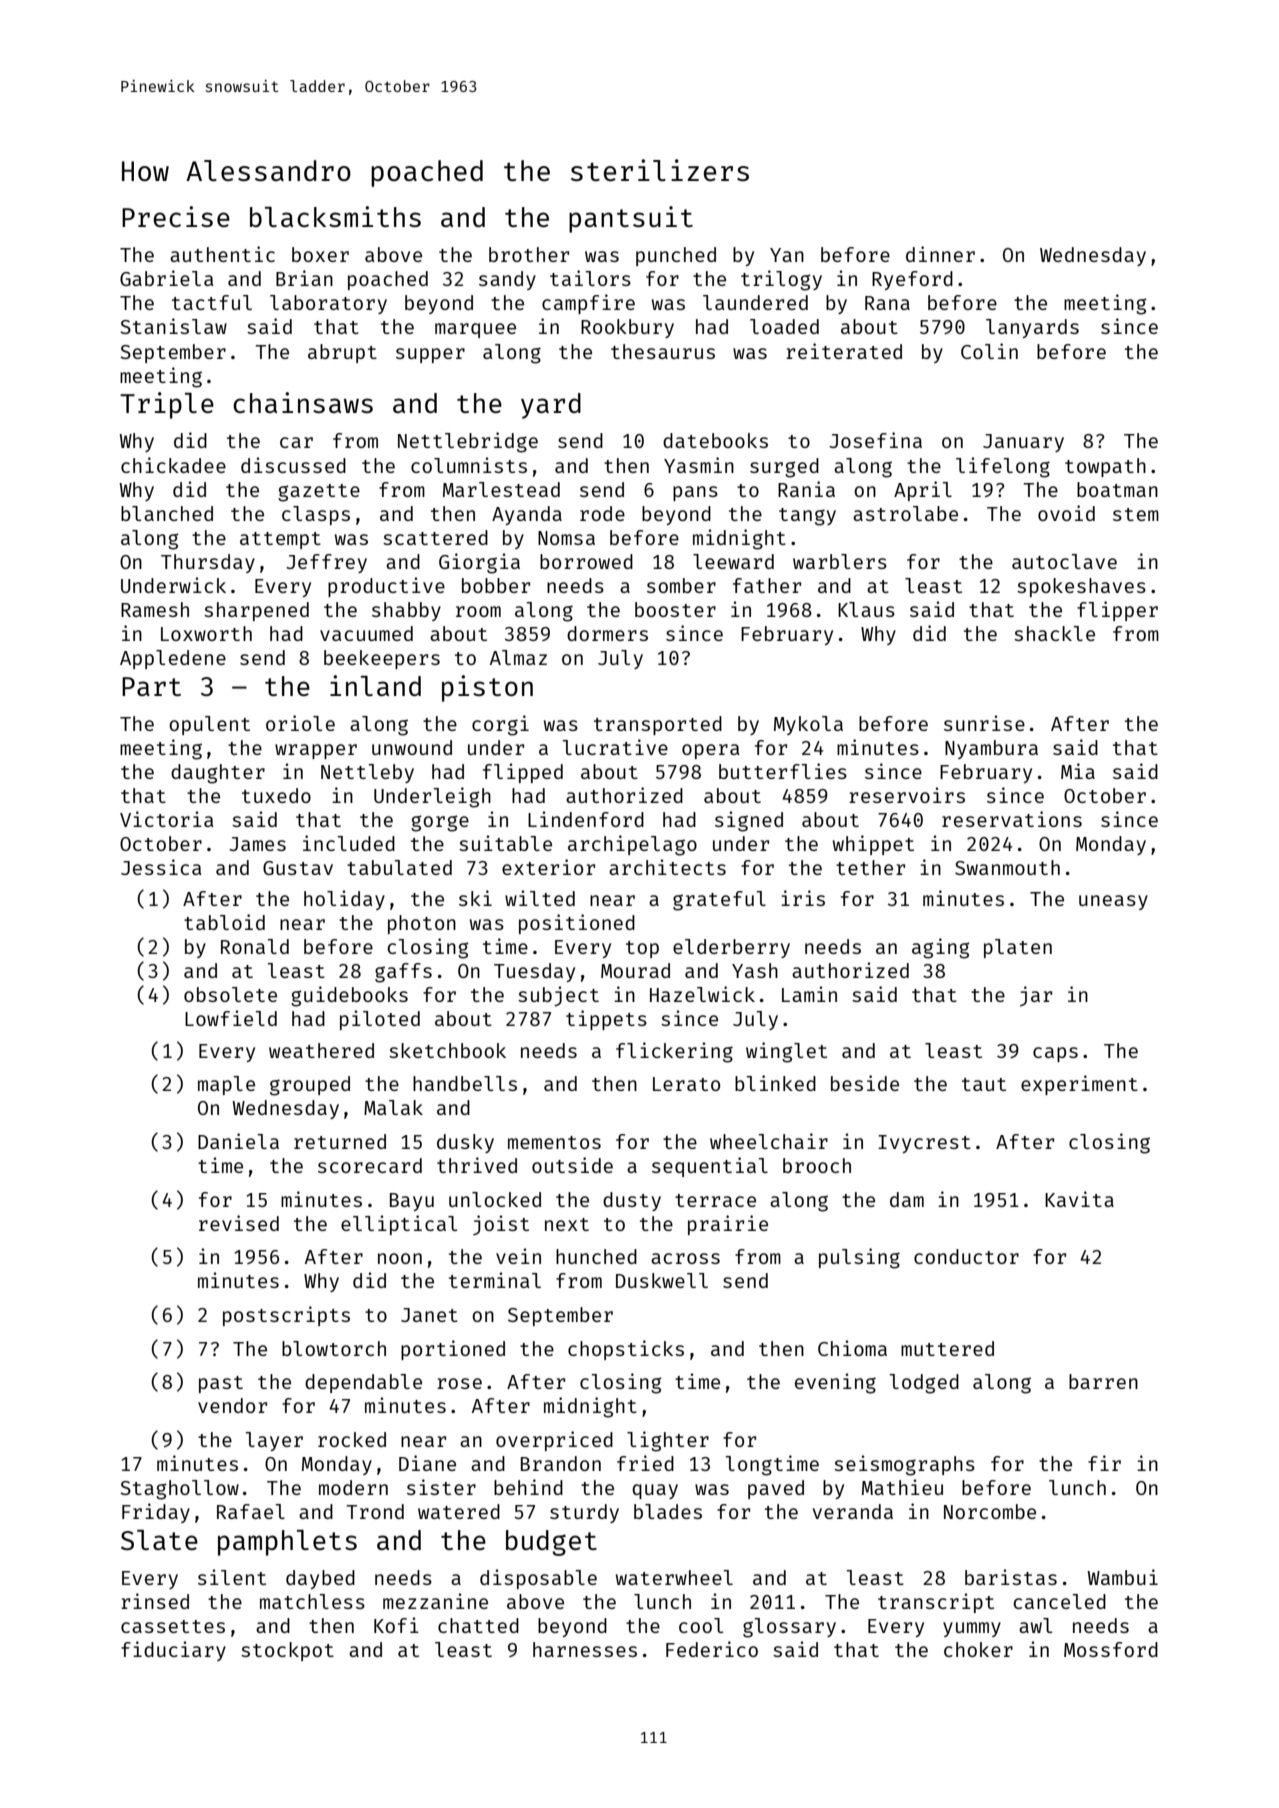  I want to click on vacuumed, so click(366, 633).
